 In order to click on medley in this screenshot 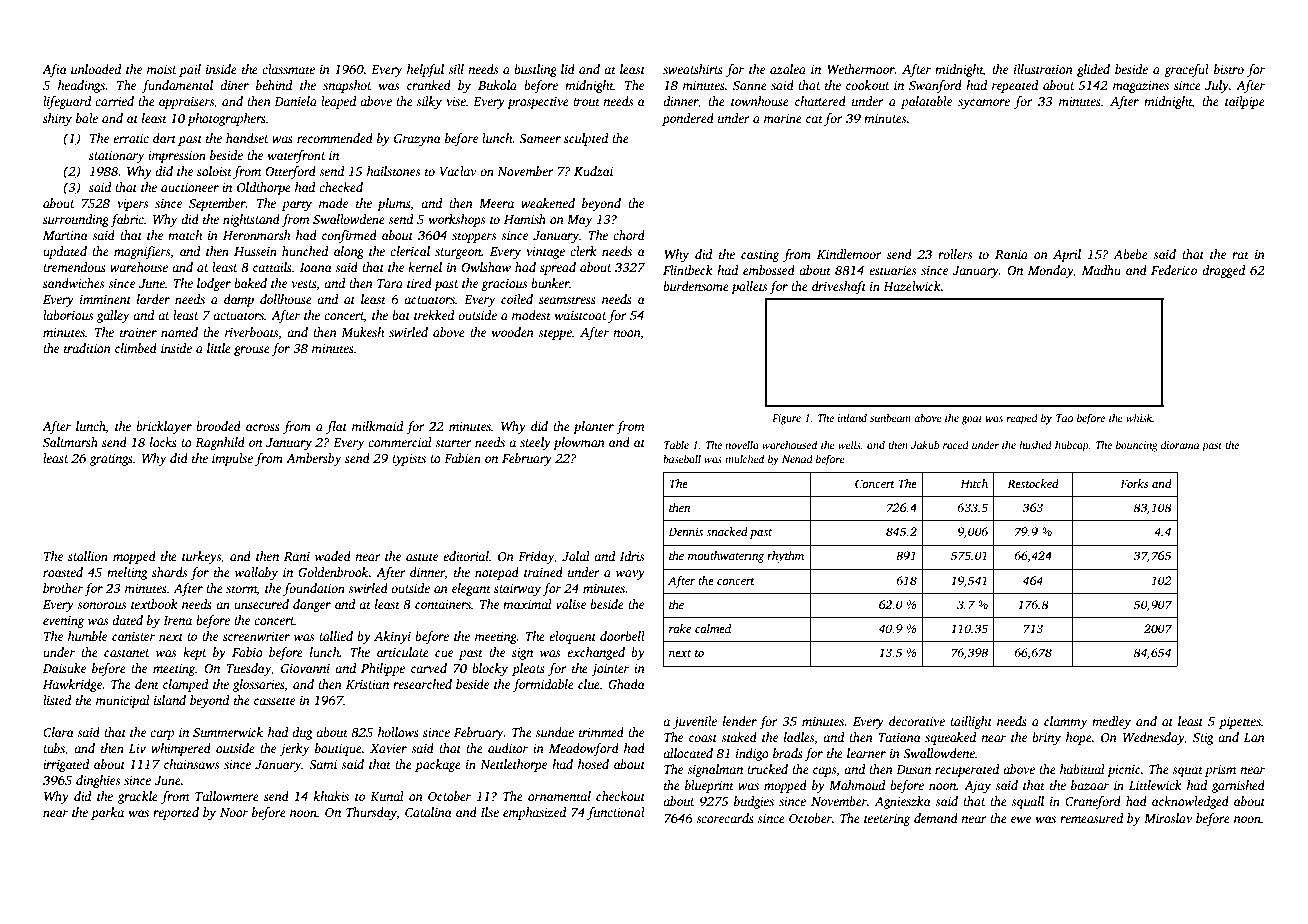, I will do `click(1111, 722)`.
